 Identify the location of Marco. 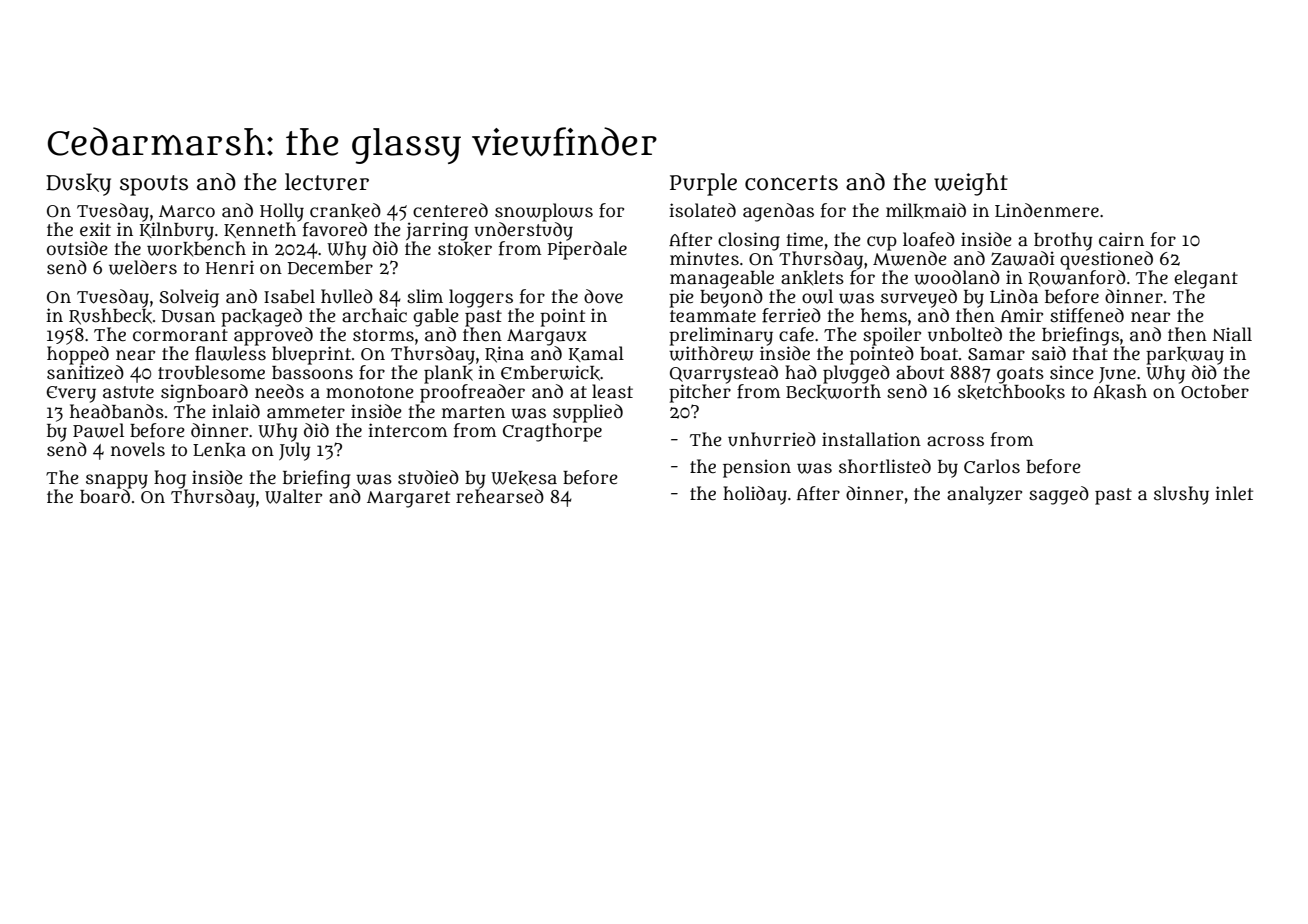
(187, 211).
